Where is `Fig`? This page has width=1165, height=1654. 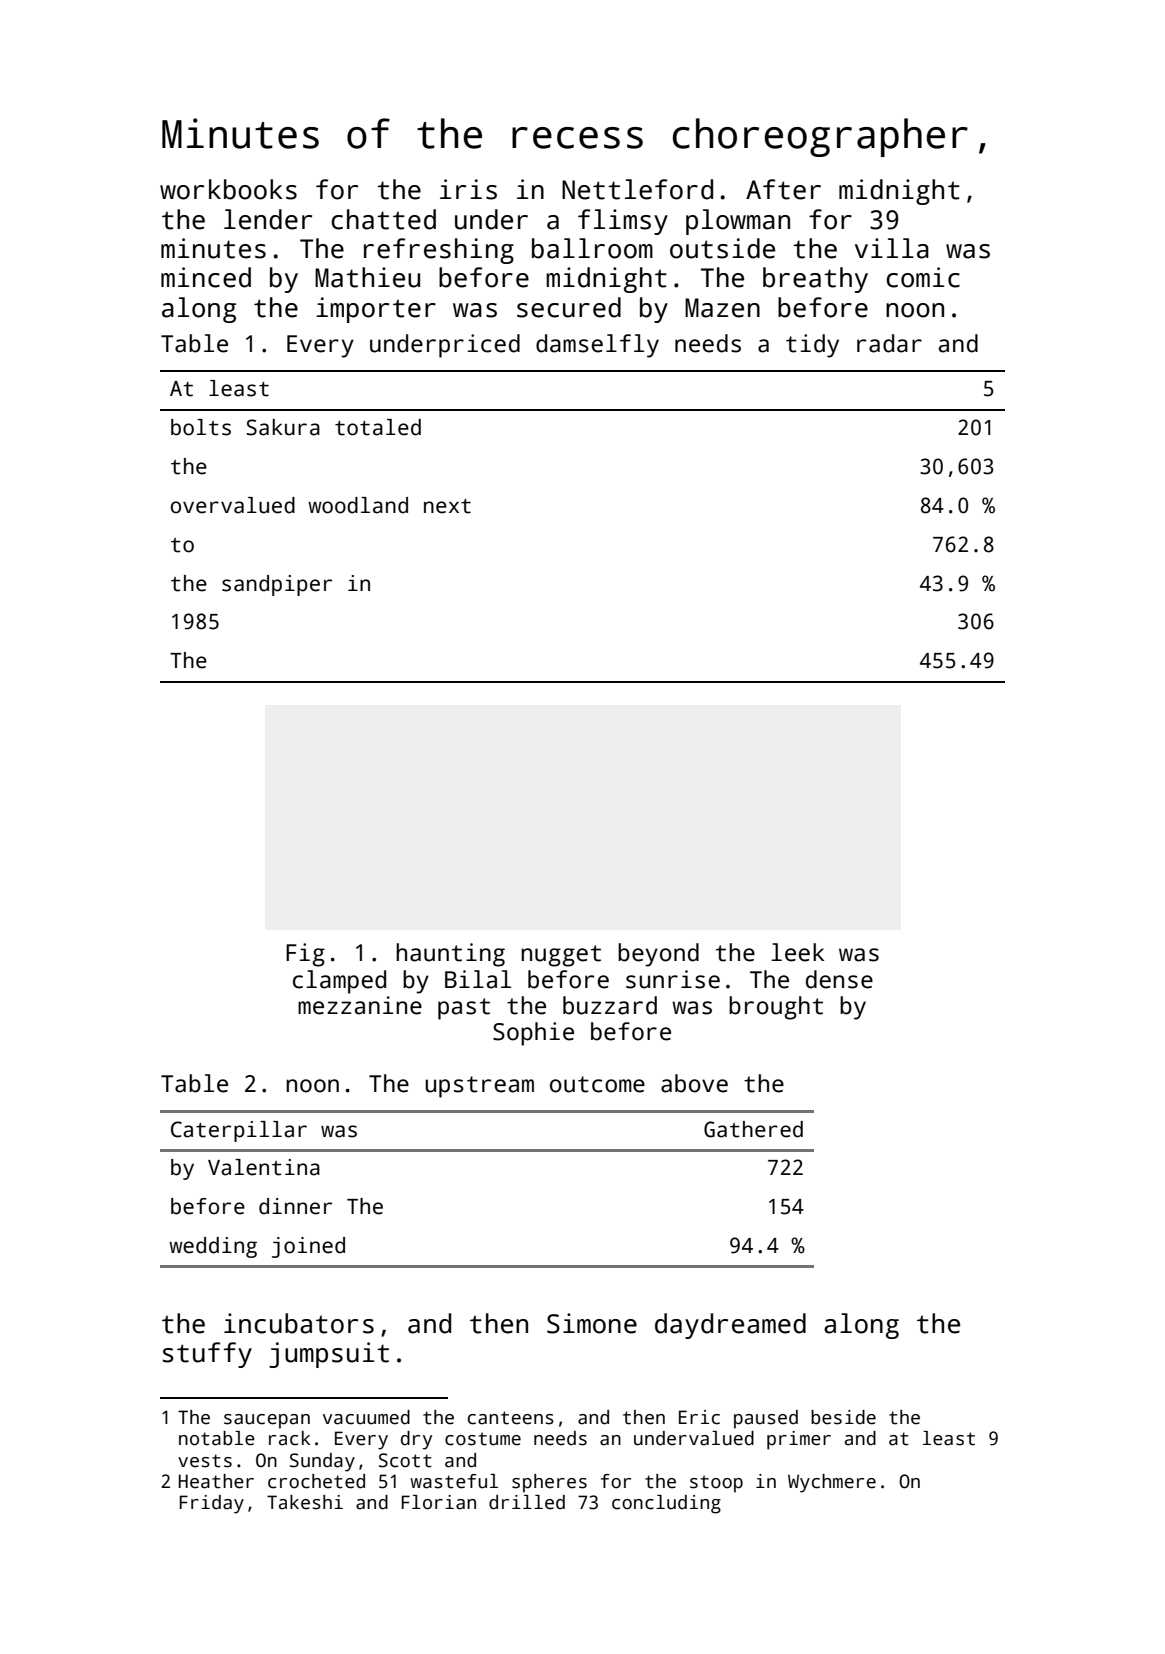
Fig is located at coordinates (305, 955).
